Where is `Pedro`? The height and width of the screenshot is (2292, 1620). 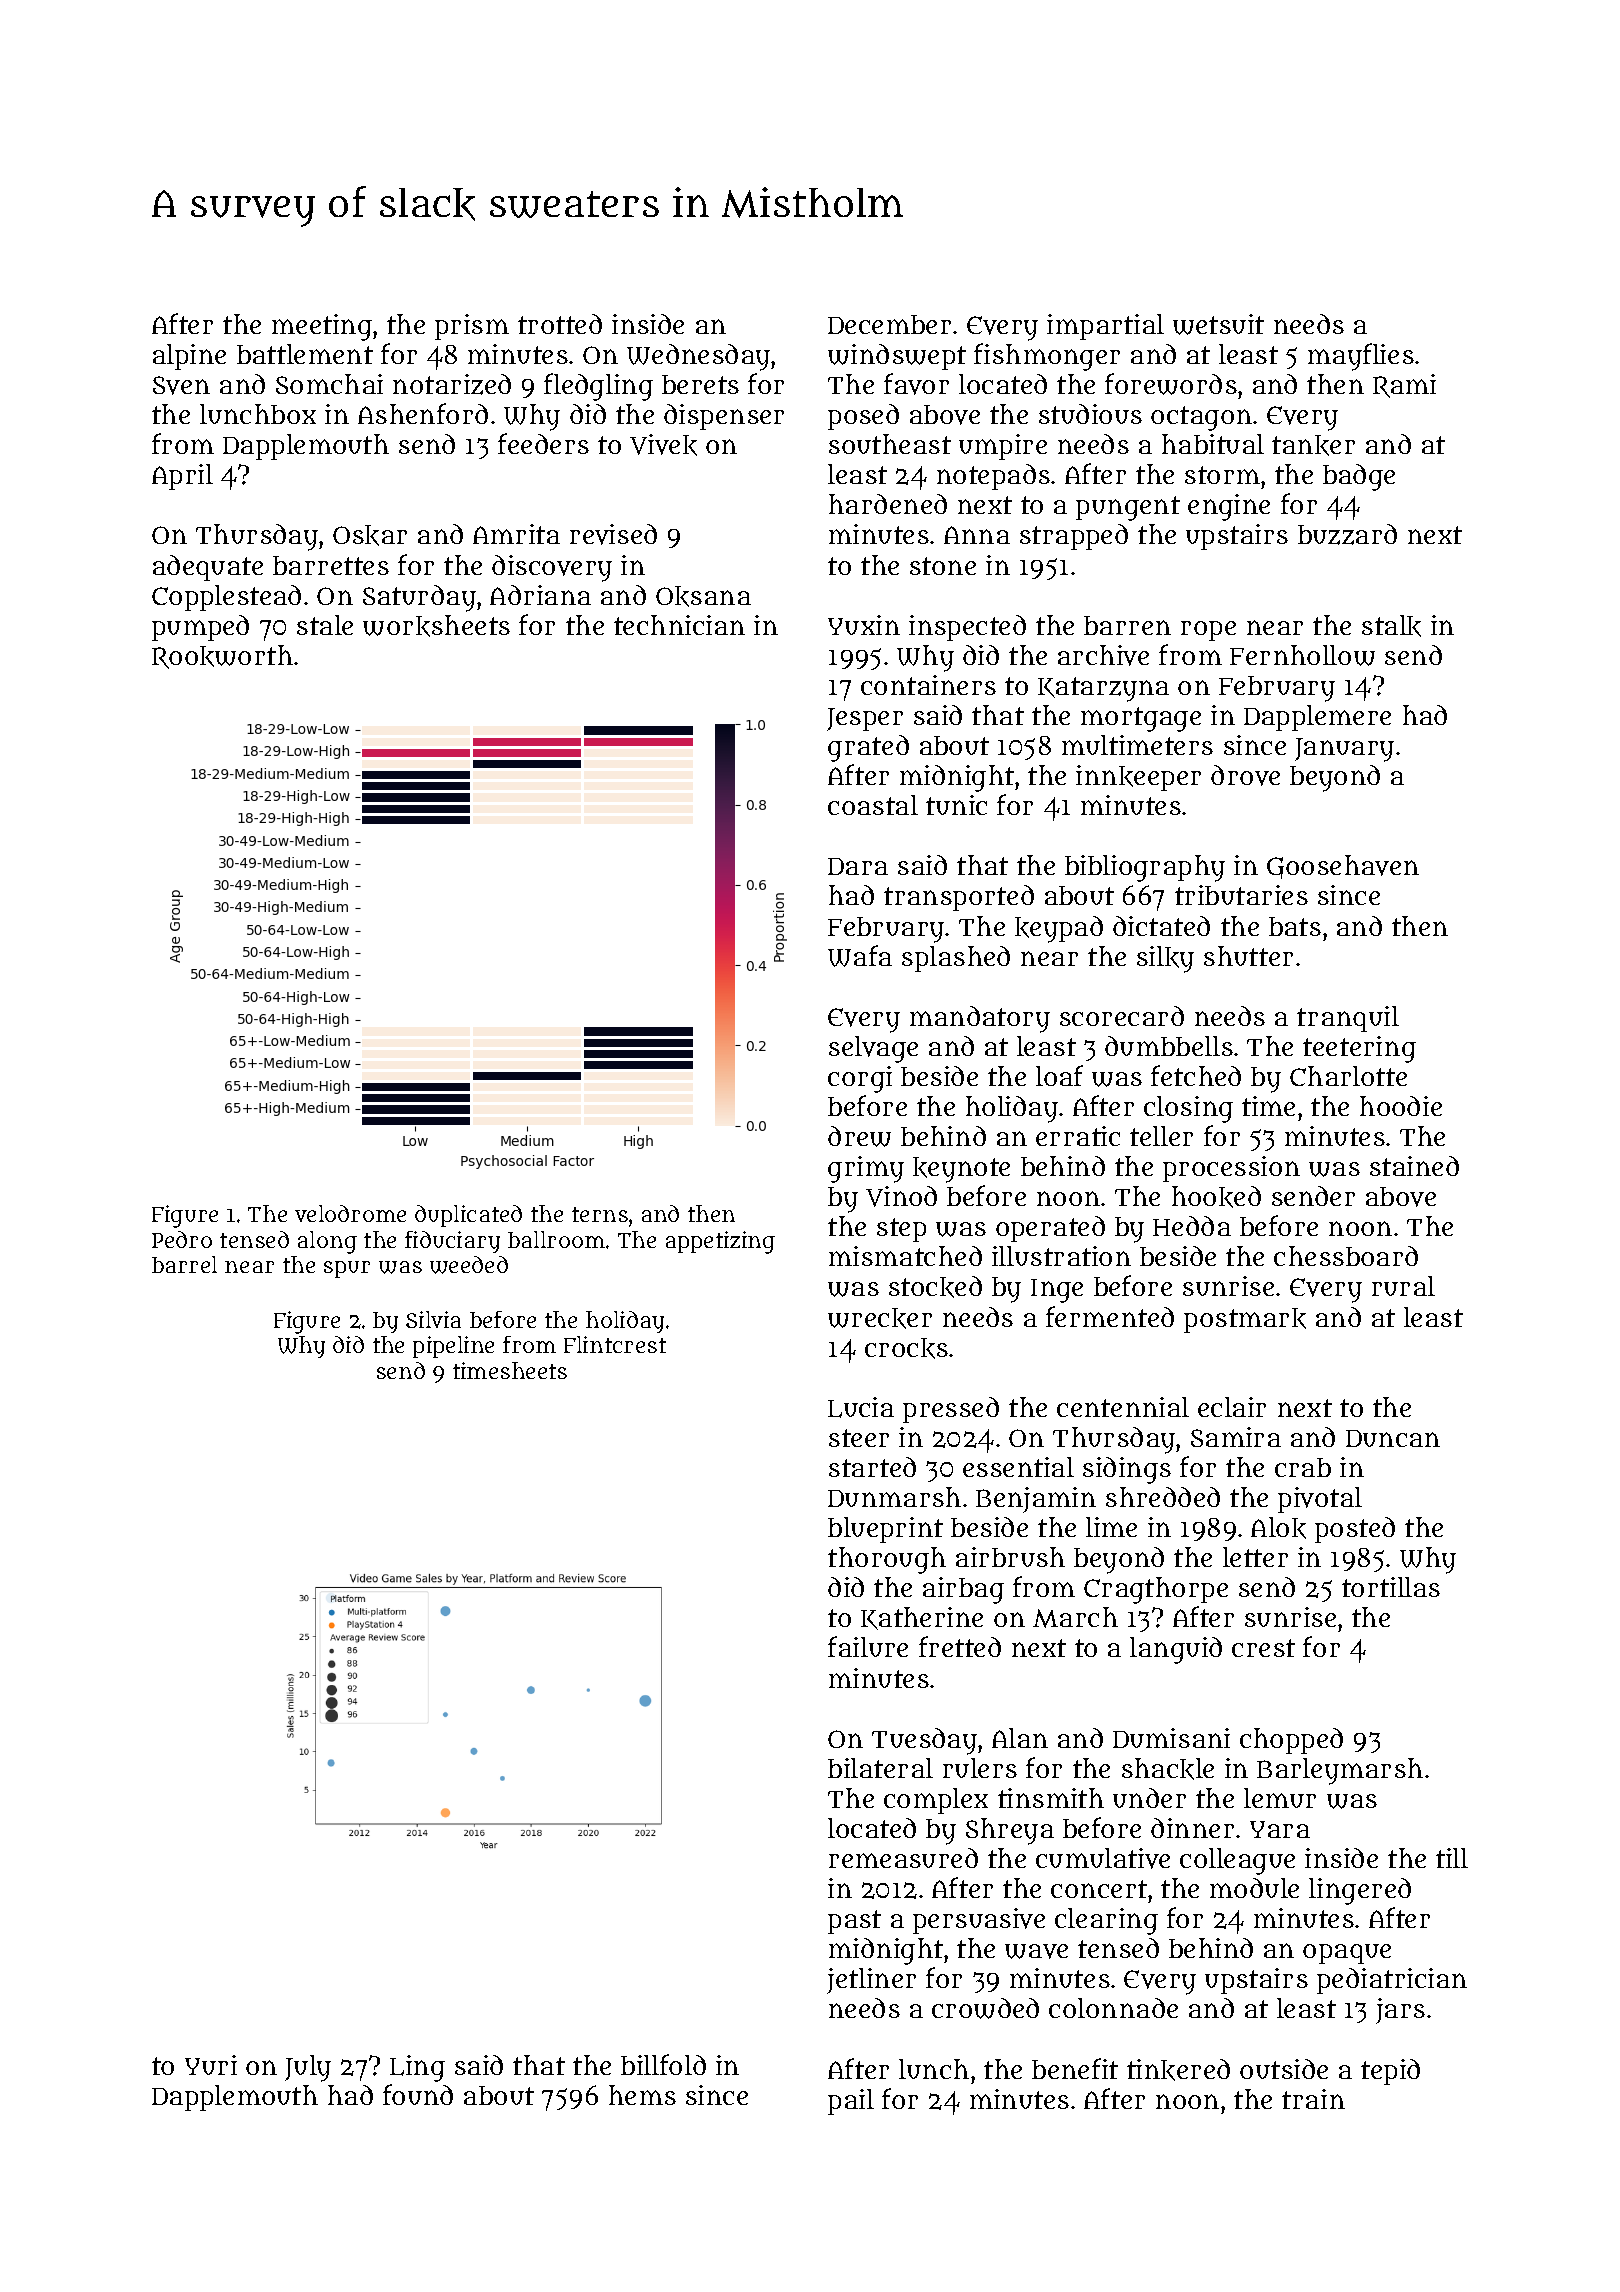 Pedro is located at coordinates (182, 1239).
